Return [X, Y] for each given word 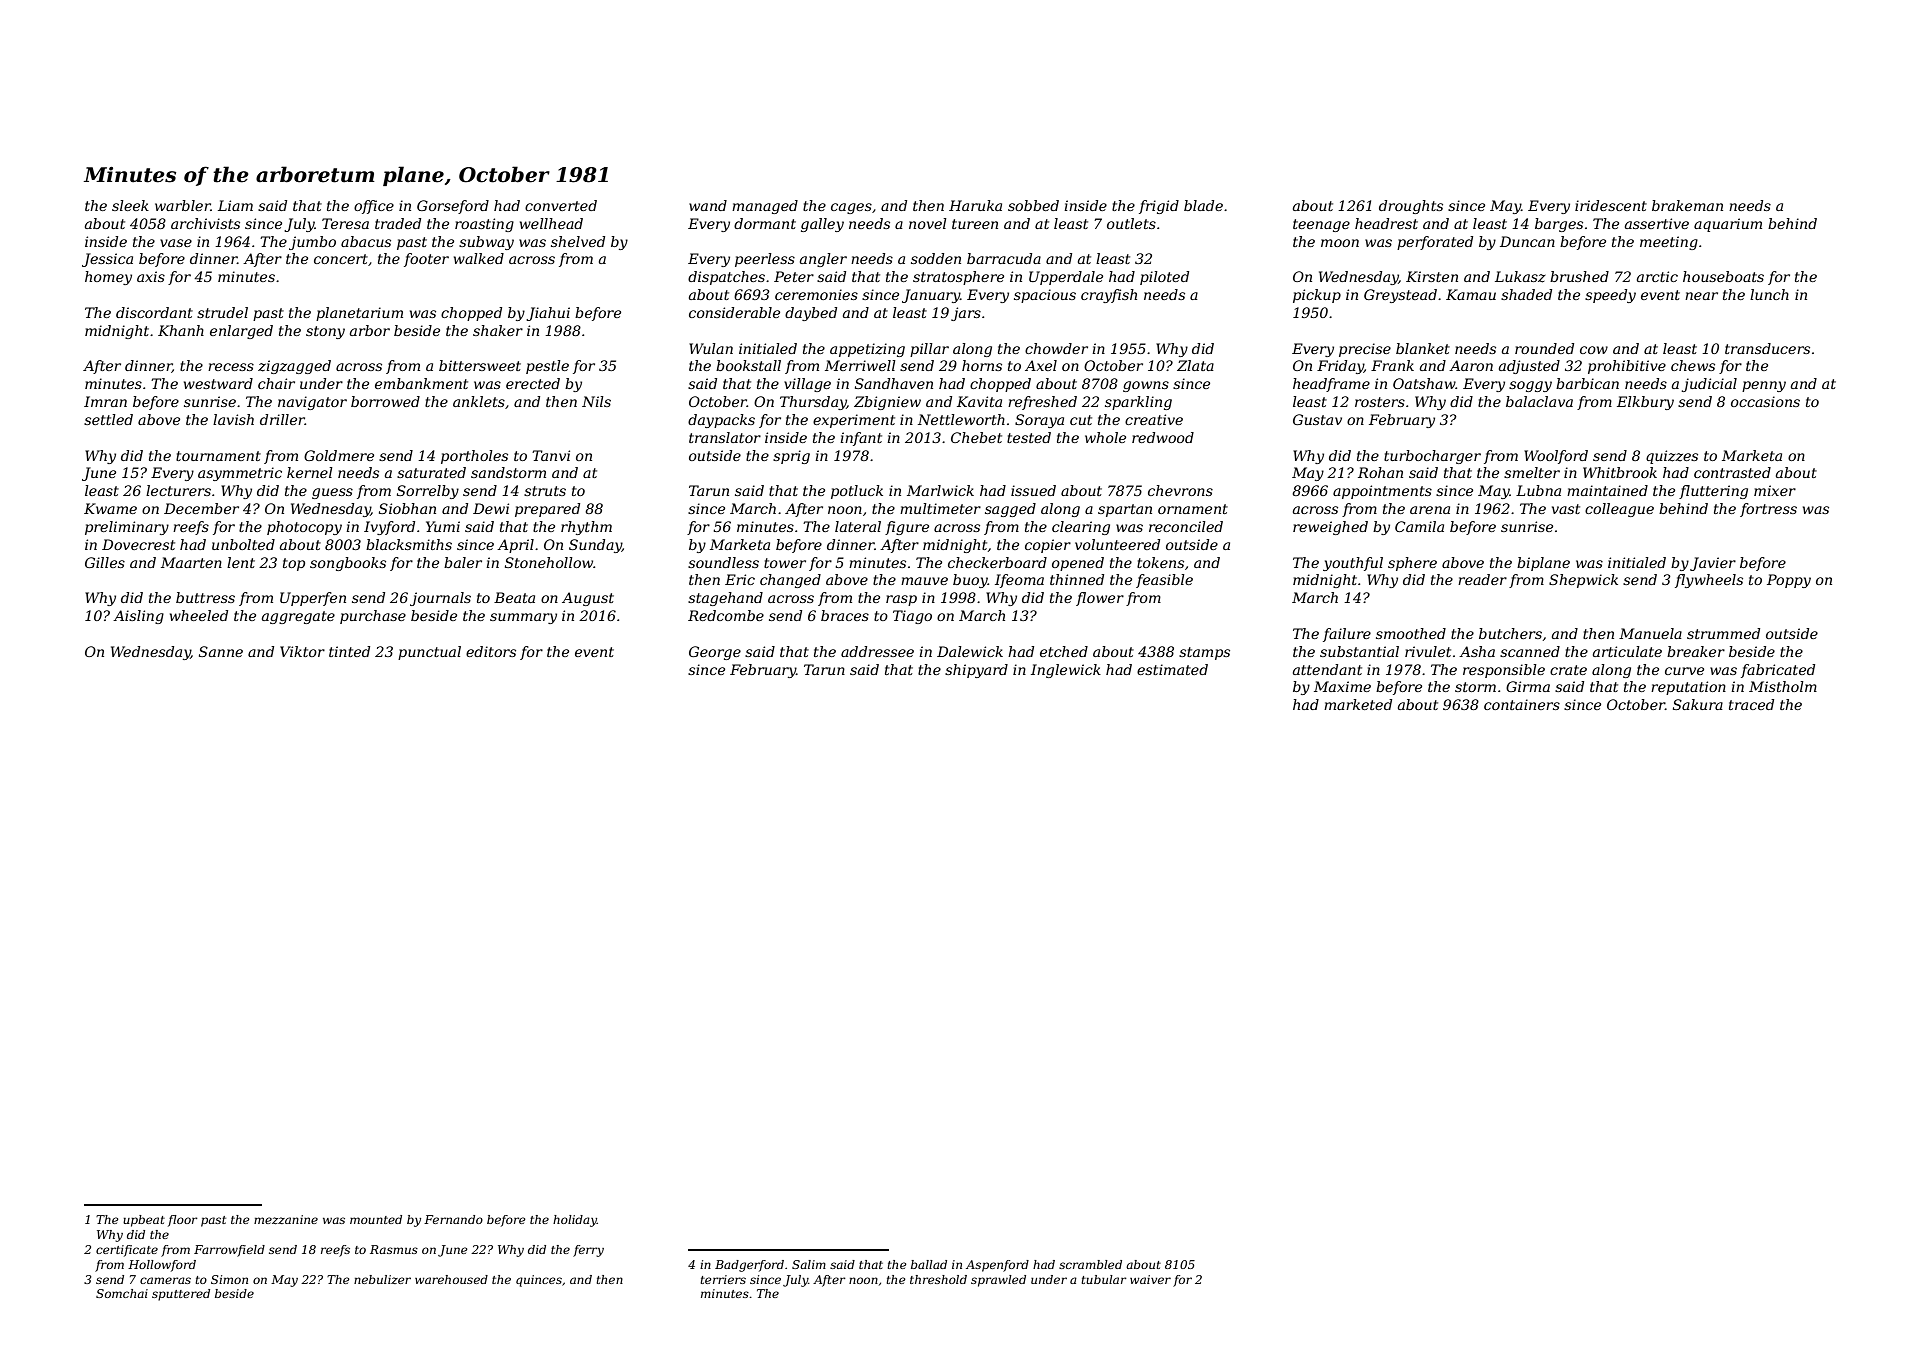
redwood [1163, 437]
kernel [310, 472]
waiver [1150, 1279]
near [1701, 296]
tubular [1104, 1279]
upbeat [144, 1221]
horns [982, 365]
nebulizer [382, 1279]
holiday [575, 1221]
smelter [1532, 472]
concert [341, 259]
